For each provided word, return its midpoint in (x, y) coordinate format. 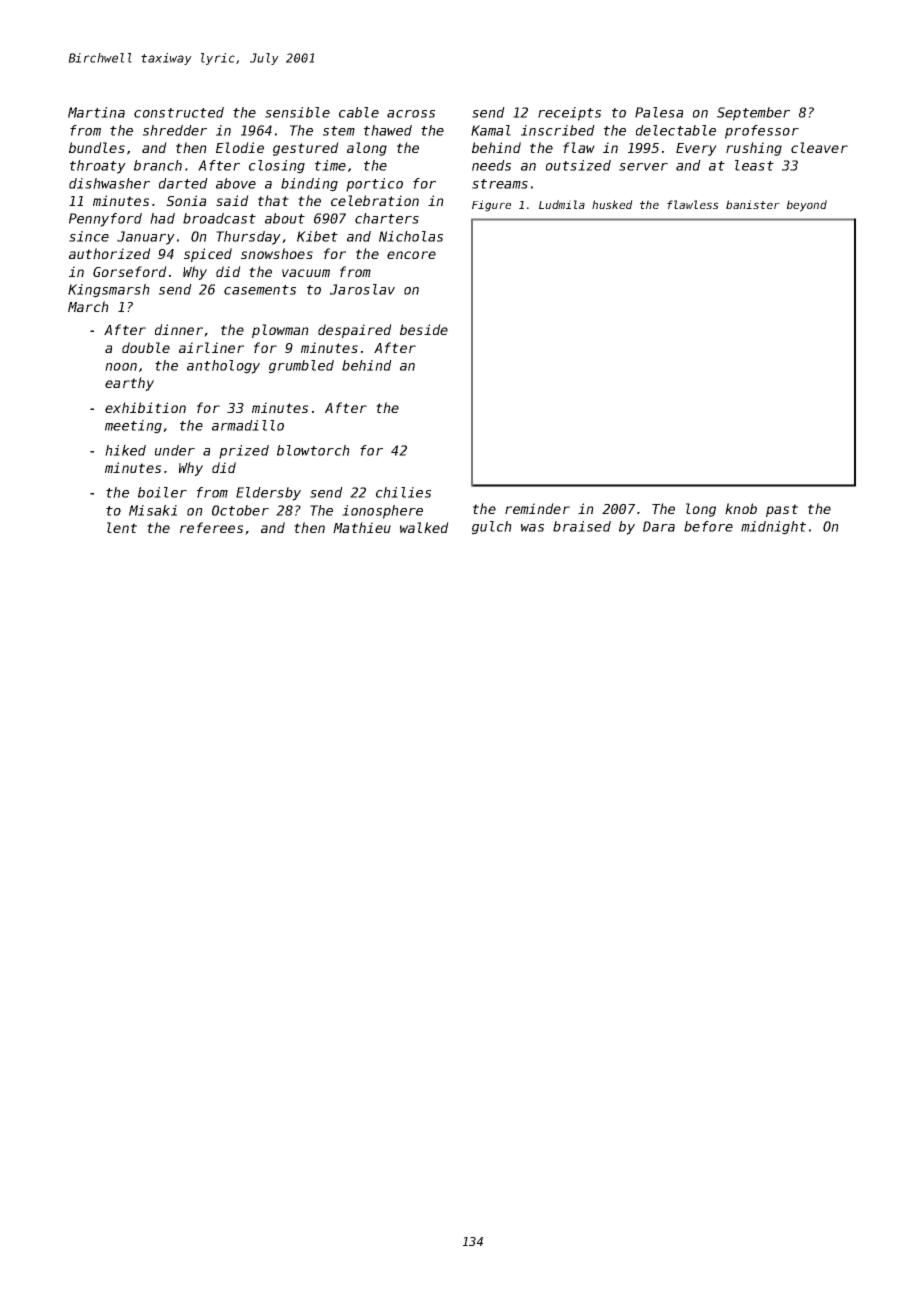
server (643, 167)
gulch (492, 528)
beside (424, 329)
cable (359, 112)
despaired (355, 331)
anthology (223, 367)
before (708, 526)
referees (211, 527)
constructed (179, 112)
